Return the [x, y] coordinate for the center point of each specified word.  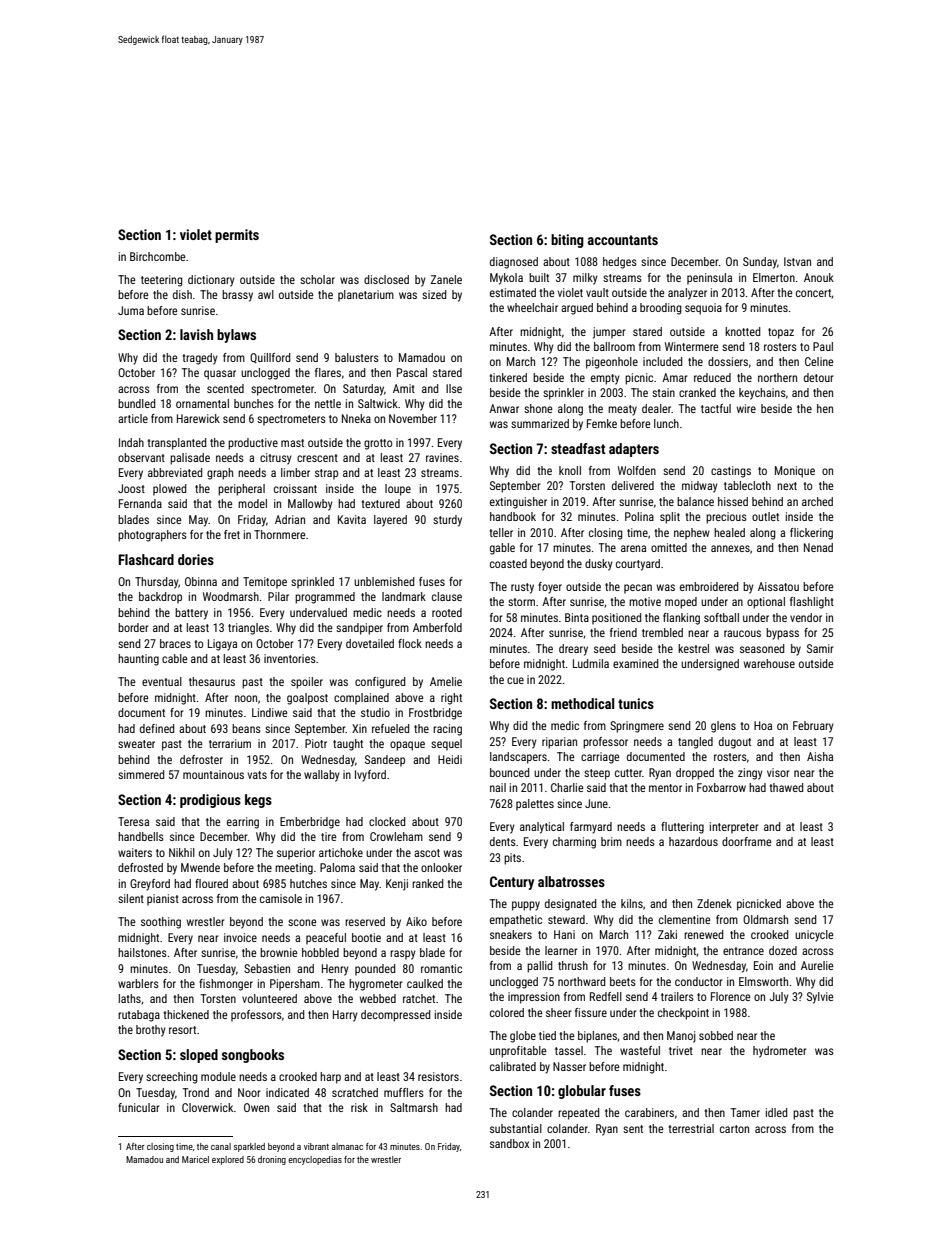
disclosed [386, 279]
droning [272, 1160]
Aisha [820, 756]
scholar [317, 279]
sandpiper [359, 629]
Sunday [760, 263]
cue [515, 680]
